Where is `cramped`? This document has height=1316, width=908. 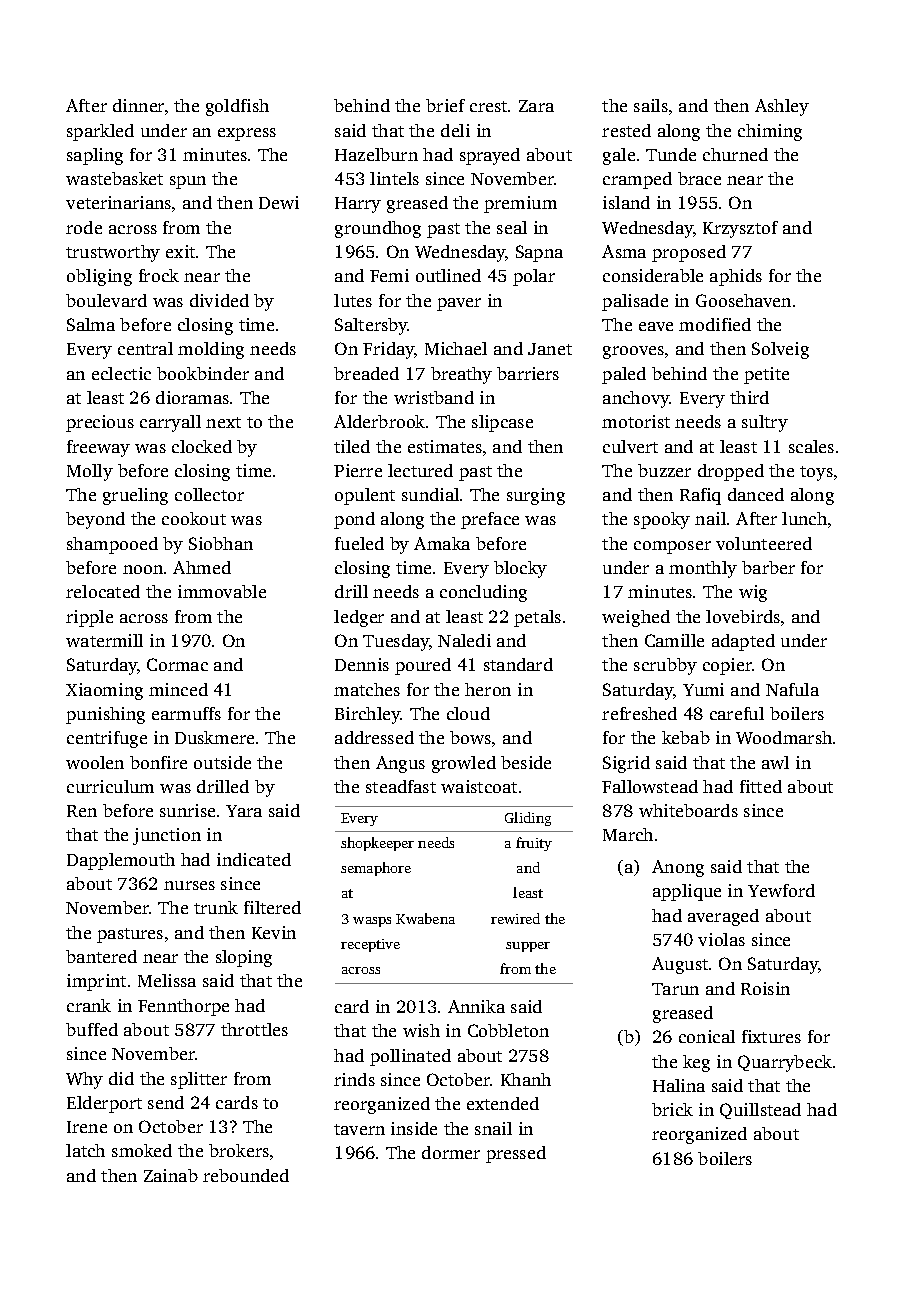 cramped is located at coordinates (637, 180).
